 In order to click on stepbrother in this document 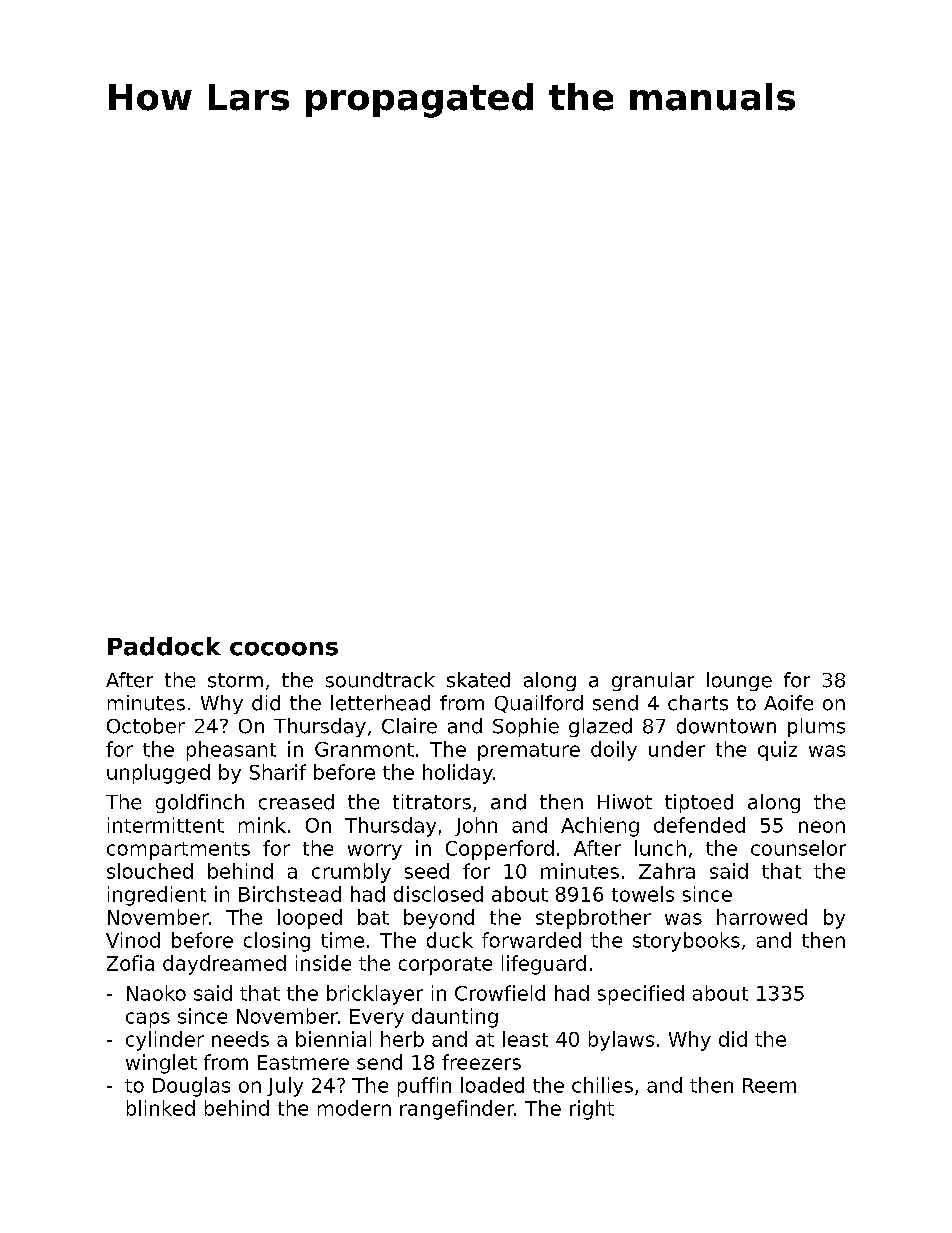, I will do `click(593, 919)`.
